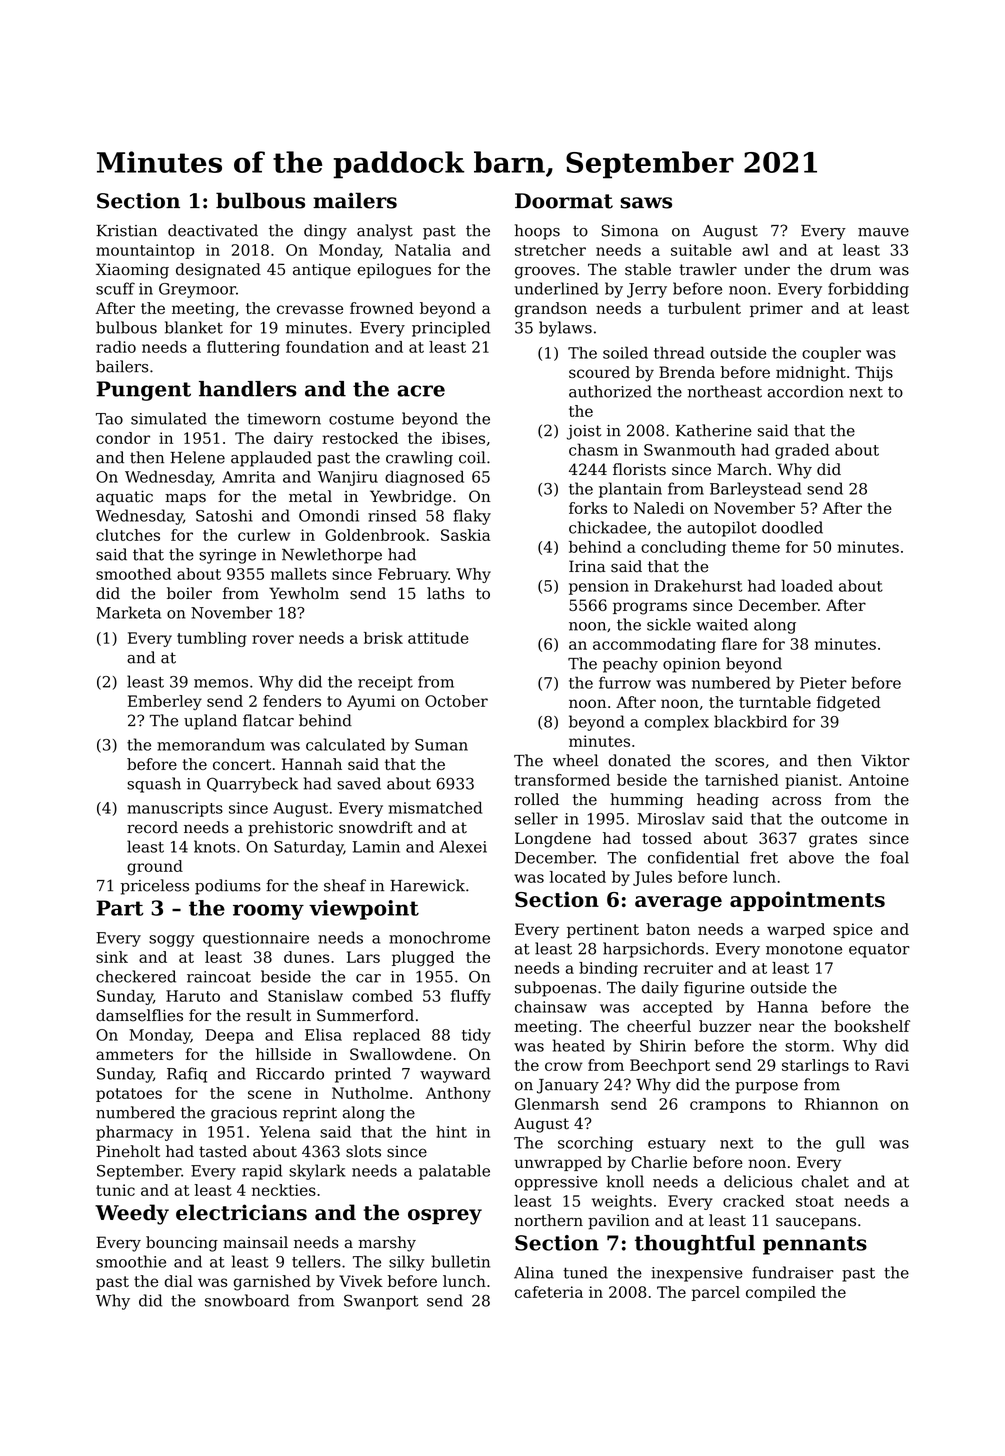 Image resolution: width=1005 pixels, height=1456 pixels. I want to click on hint, so click(451, 1131).
